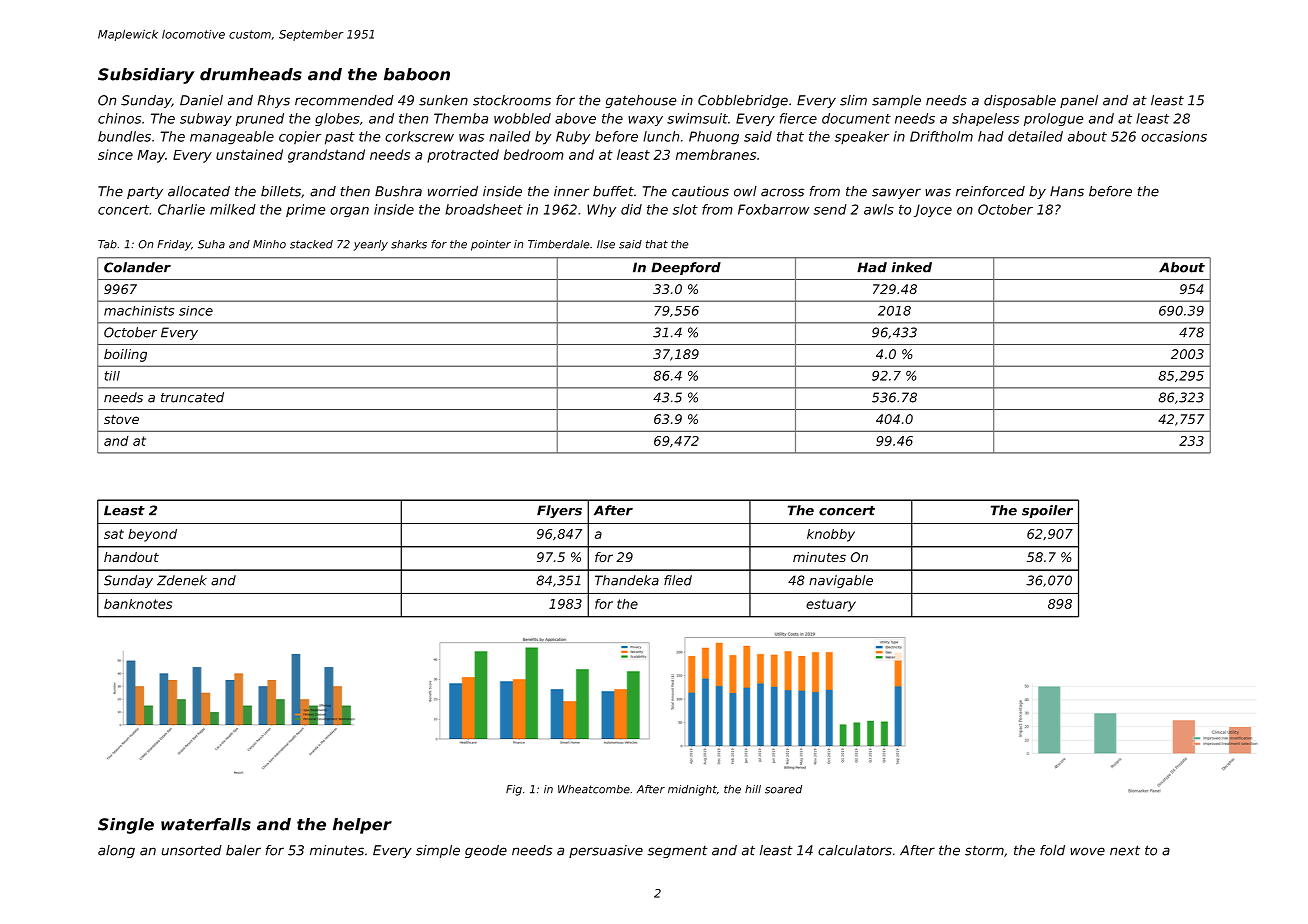 The width and height of the screenshot is (1308, 924). What do you see at coordinates (1047, 511) in the screenshot?
I see `spoiler` at bounding box center [1047, 511].
